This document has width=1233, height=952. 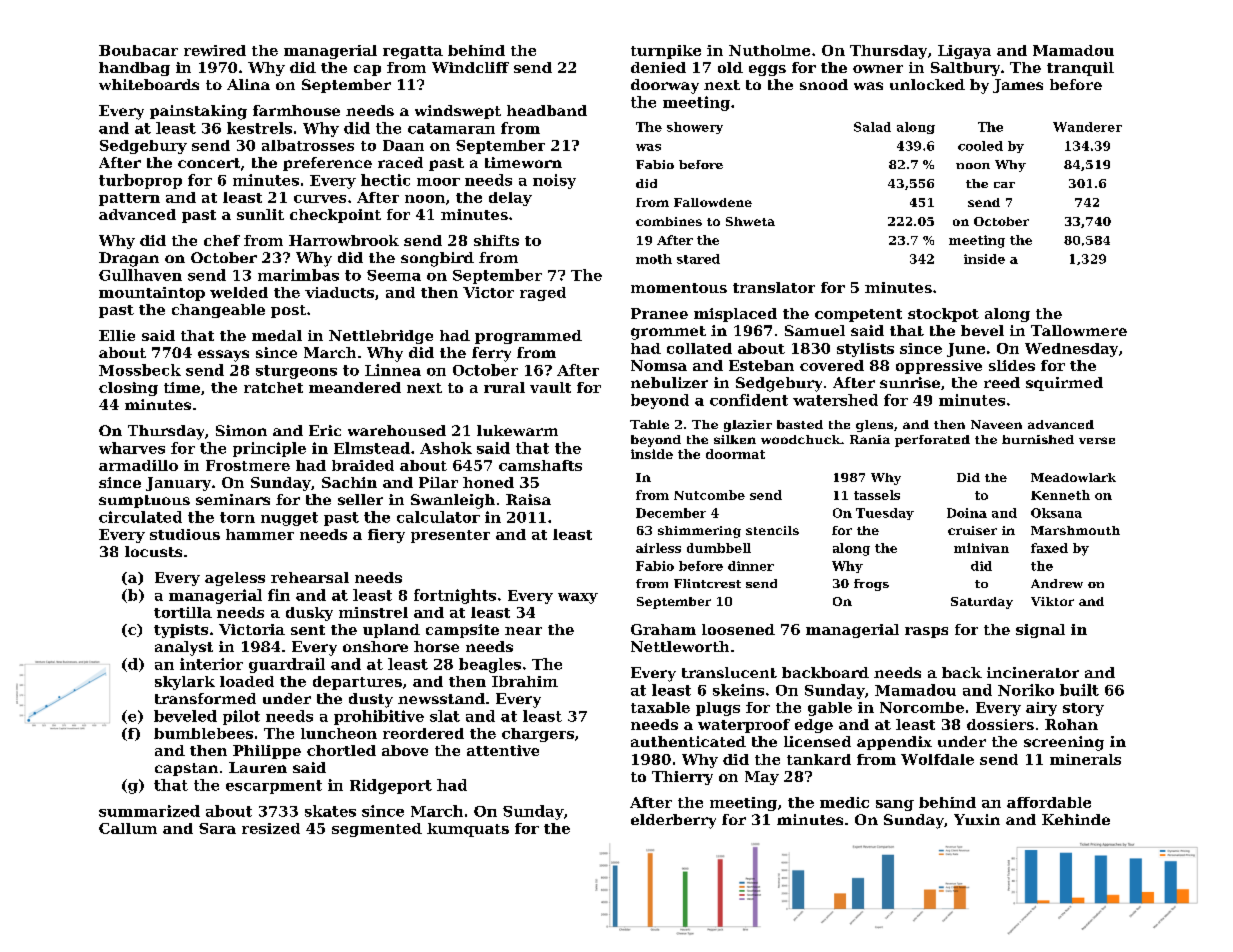 I want to click on dinner, so click(x=751, y=566).
